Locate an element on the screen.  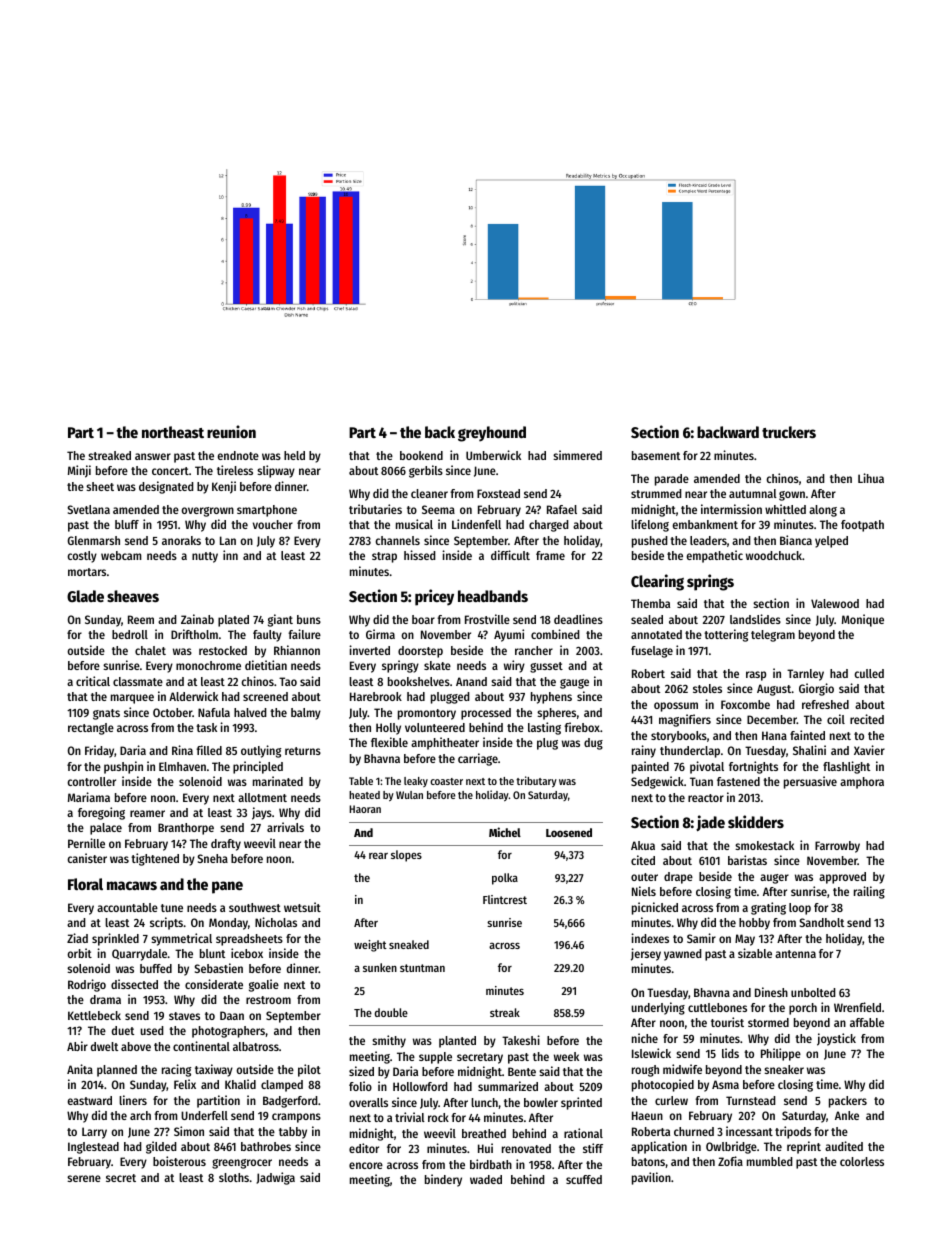
tributaries is located at coordinates (375, 509).
